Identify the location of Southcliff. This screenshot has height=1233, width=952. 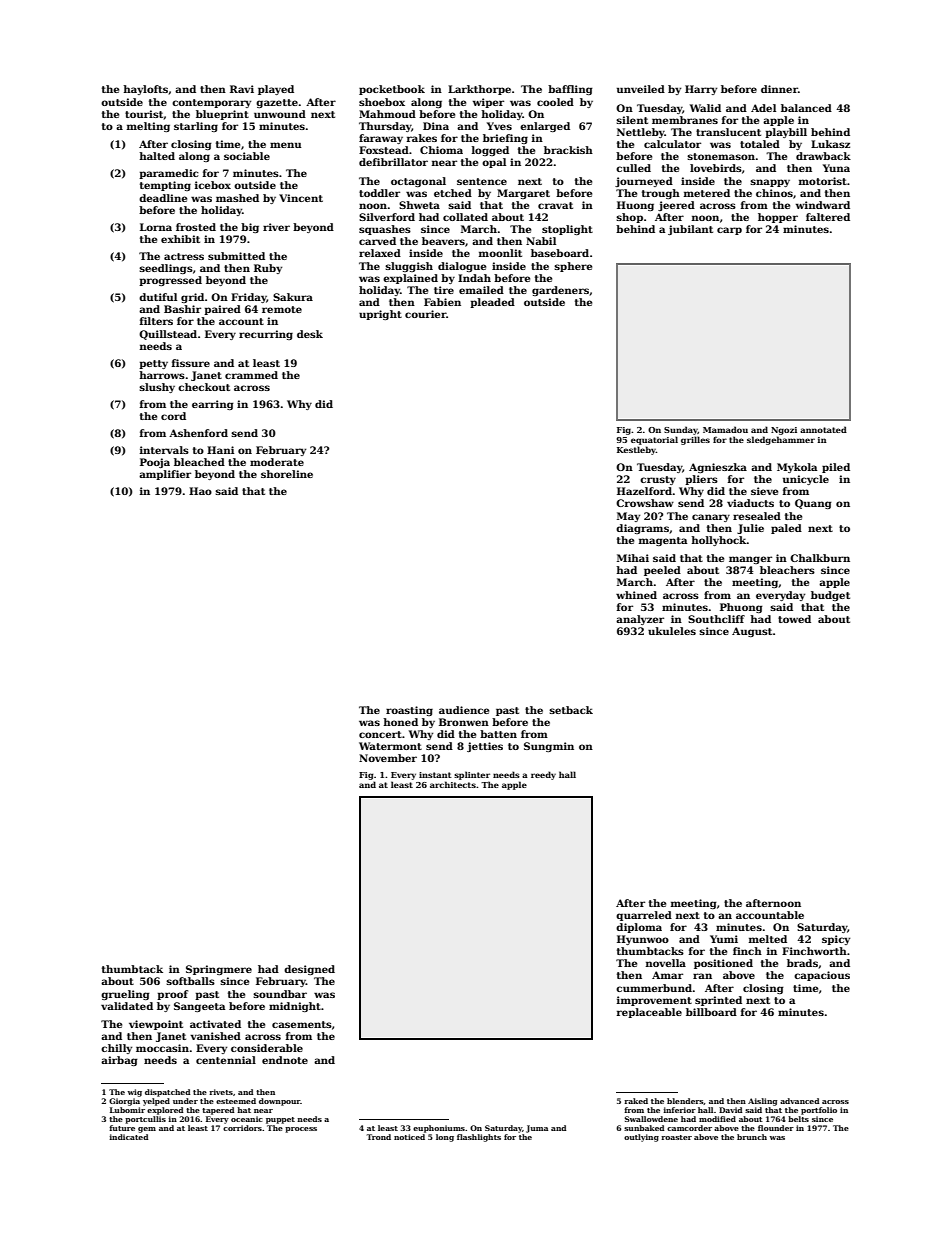
(716, 619).
